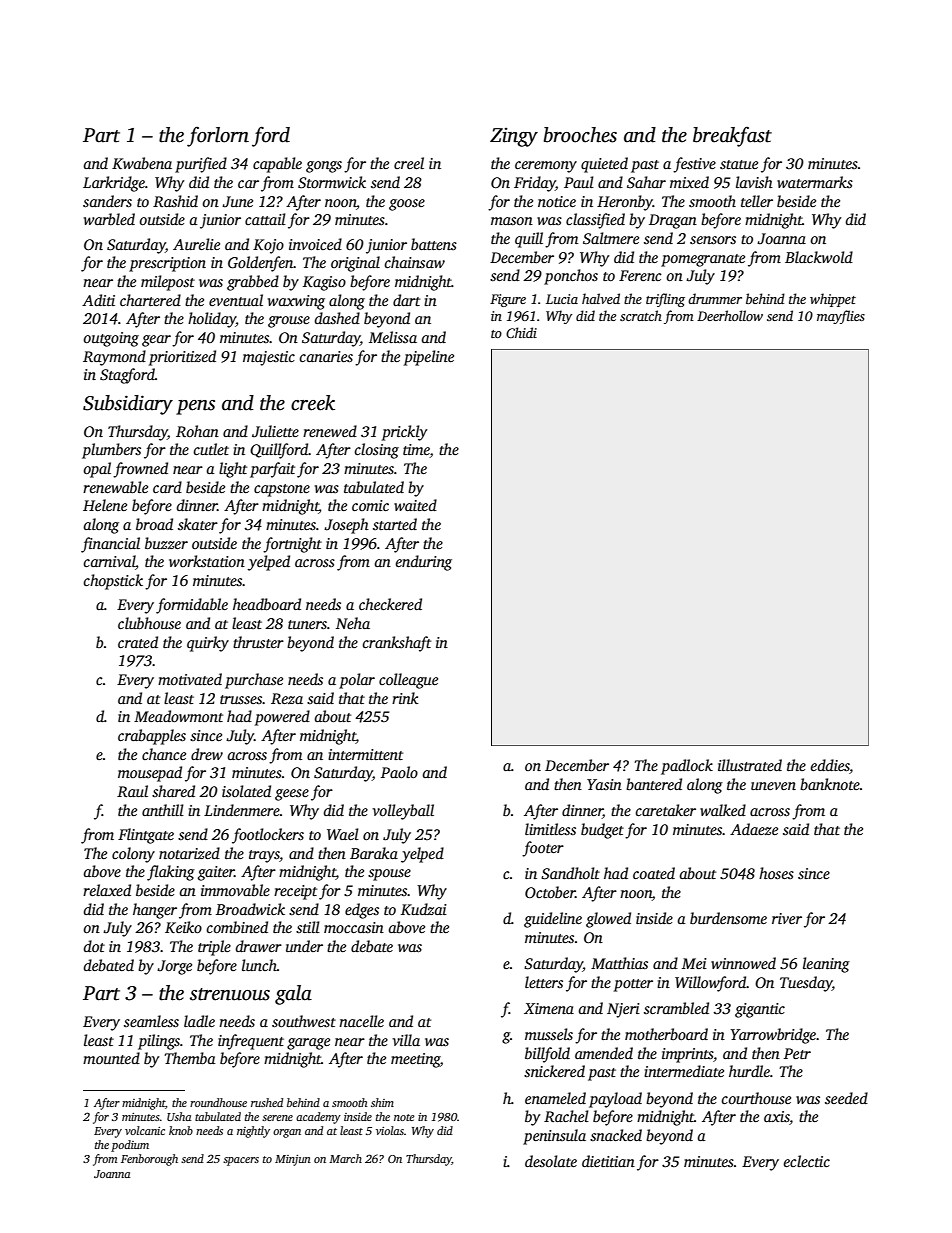 The image size is (952, 1233). Describe the element at coordinates (416, 451) in the screenshot. I see `time` at that location.
